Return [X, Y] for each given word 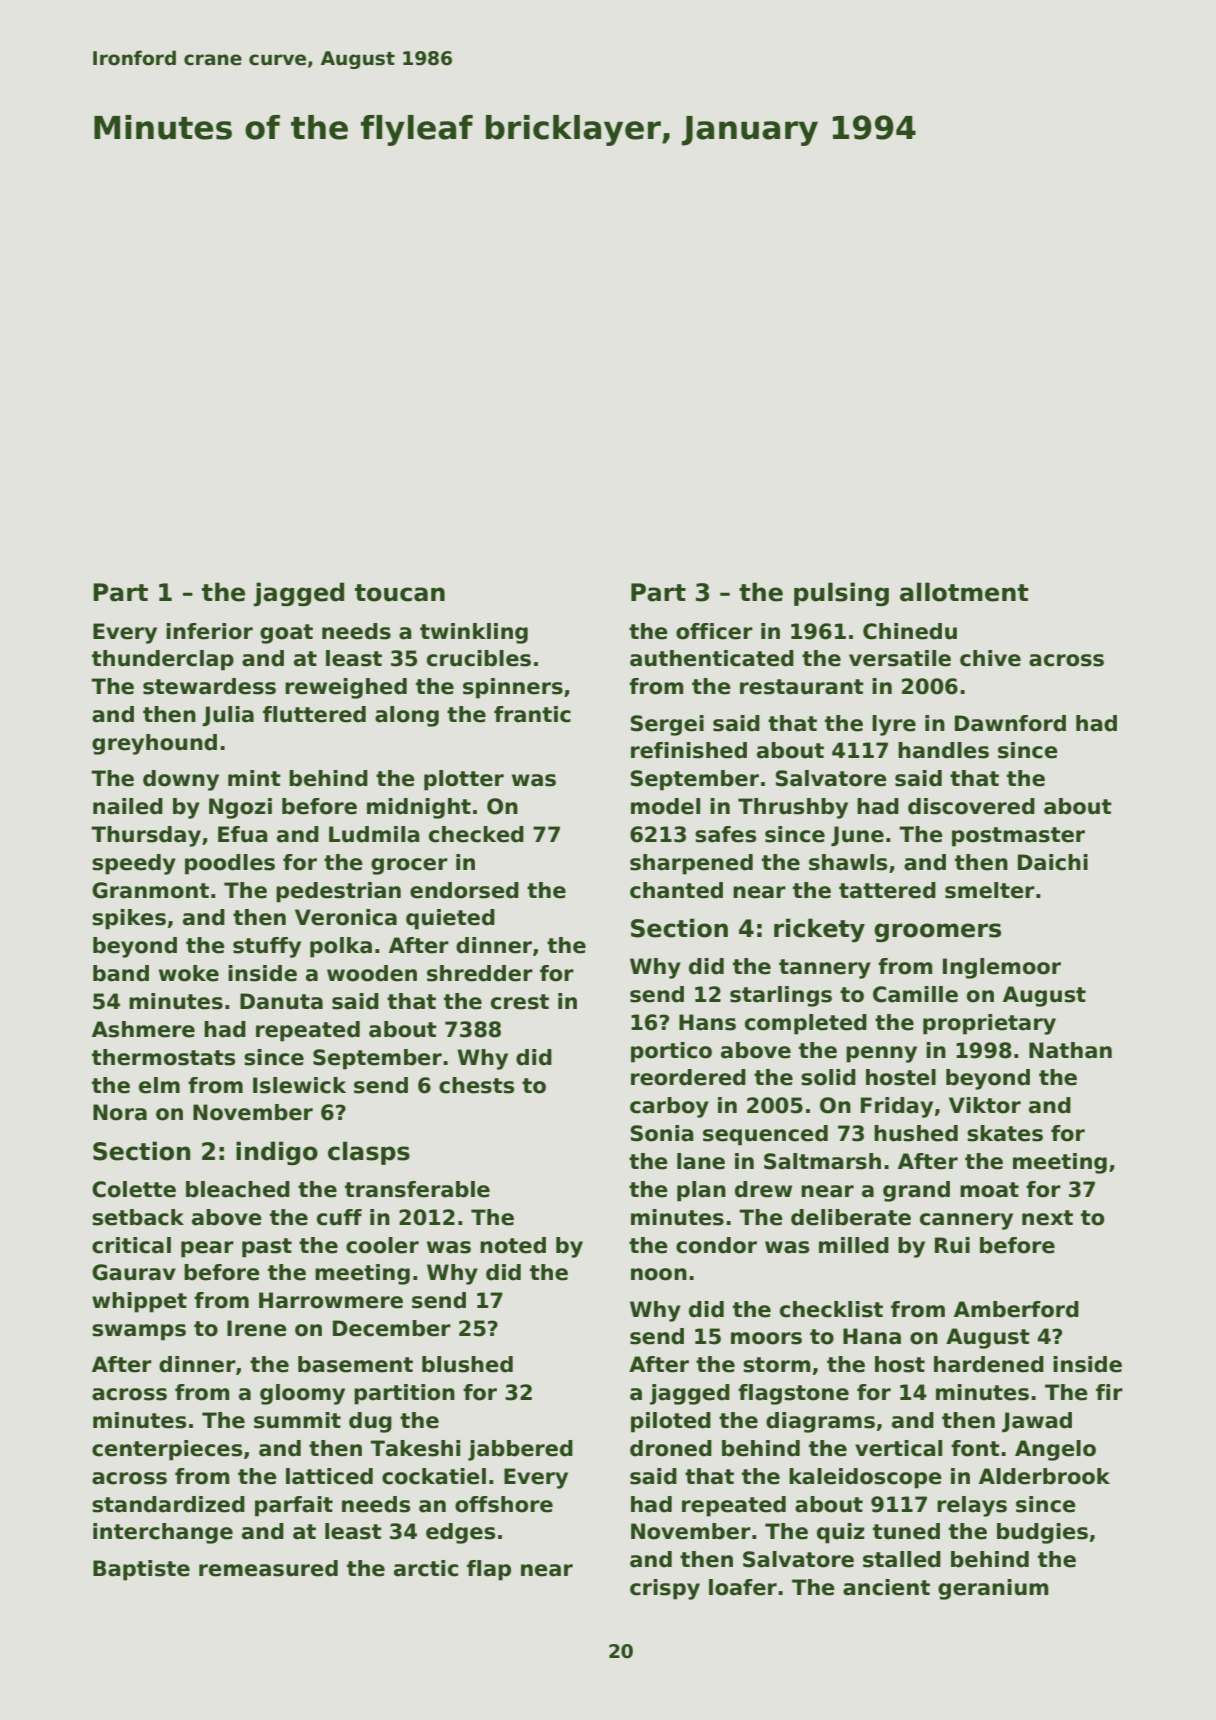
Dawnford [1010, 723]
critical [131, 1245]
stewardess [209, 686]
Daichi [1053, 862]
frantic [532, 714]
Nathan [1070, 1050]
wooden [372, 973]
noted [513, 1245]
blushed [467, 1364]
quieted [450, 919]
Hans [707, 1022]
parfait [294, 1506]
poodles [230, 864]
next [1047, 1218]
